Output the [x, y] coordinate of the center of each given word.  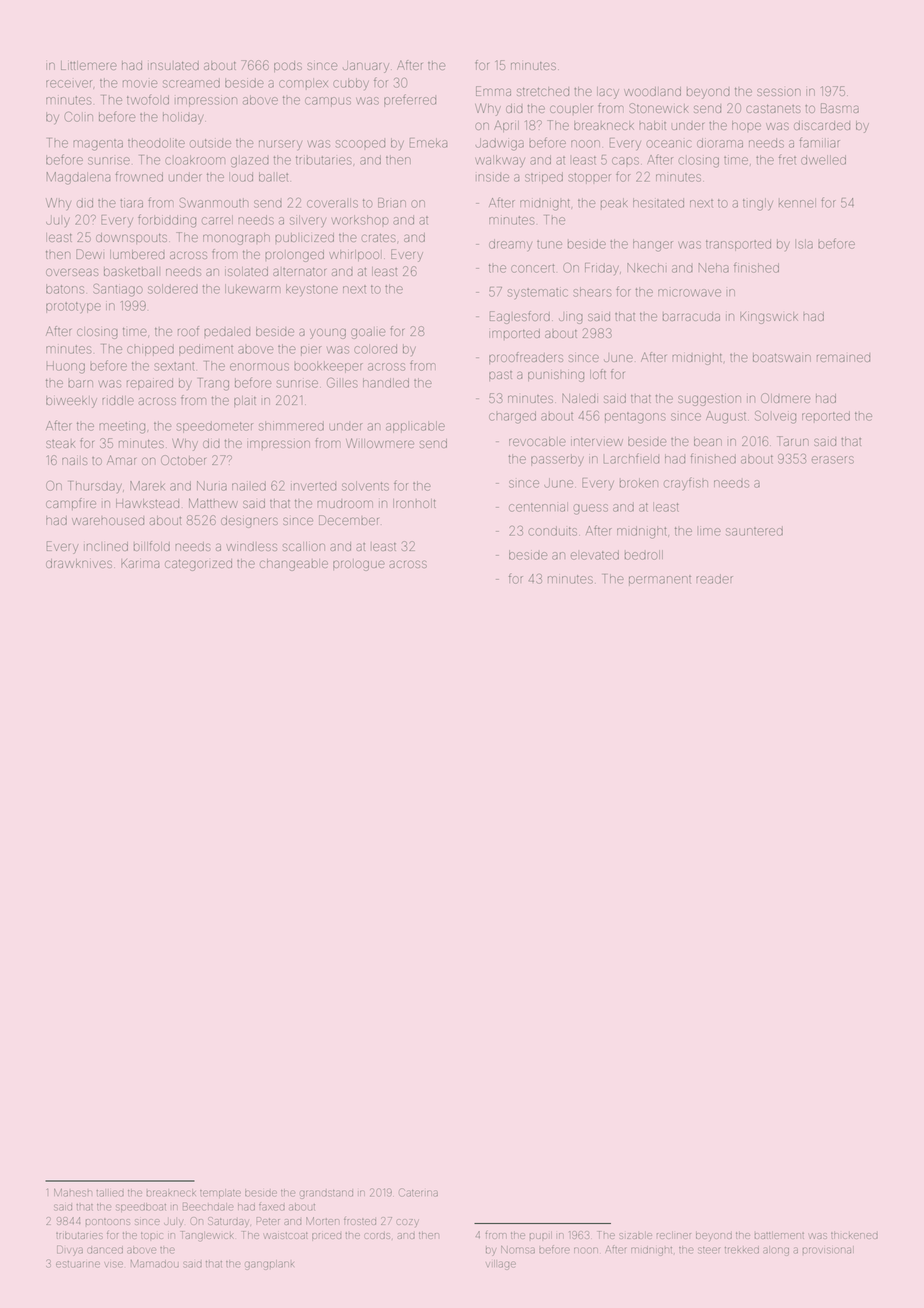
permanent [660, 580]
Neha [714, 268]
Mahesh [73, 1193]
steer [709, 1250]
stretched [543, 91]
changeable [294, 565]
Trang [214, 384]
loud [241, 177]
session [779, 92]
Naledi [580, 398]
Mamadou [155, 1264]
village [501, 1265]
